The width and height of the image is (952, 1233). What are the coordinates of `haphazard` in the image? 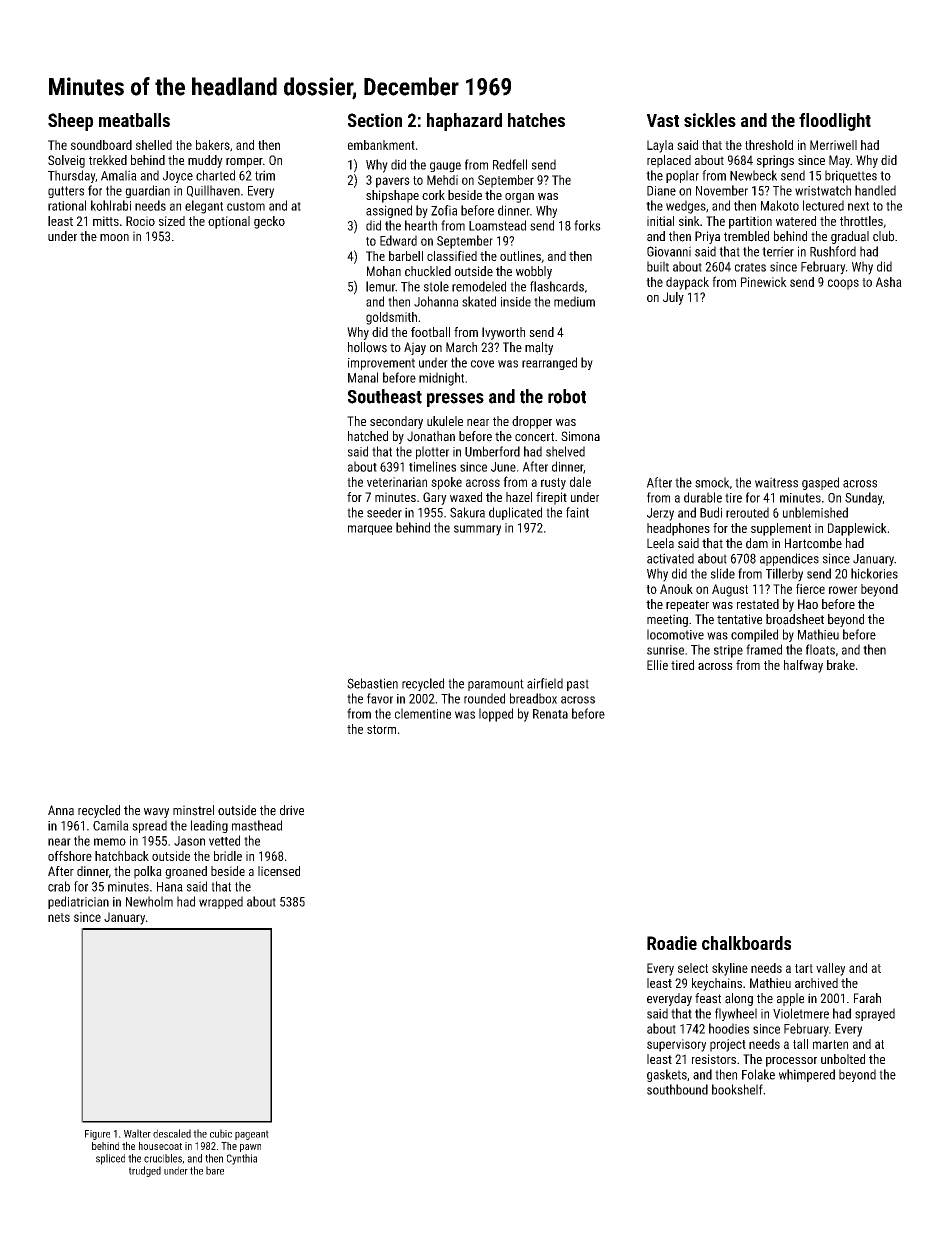 It's located at (464, 122).
